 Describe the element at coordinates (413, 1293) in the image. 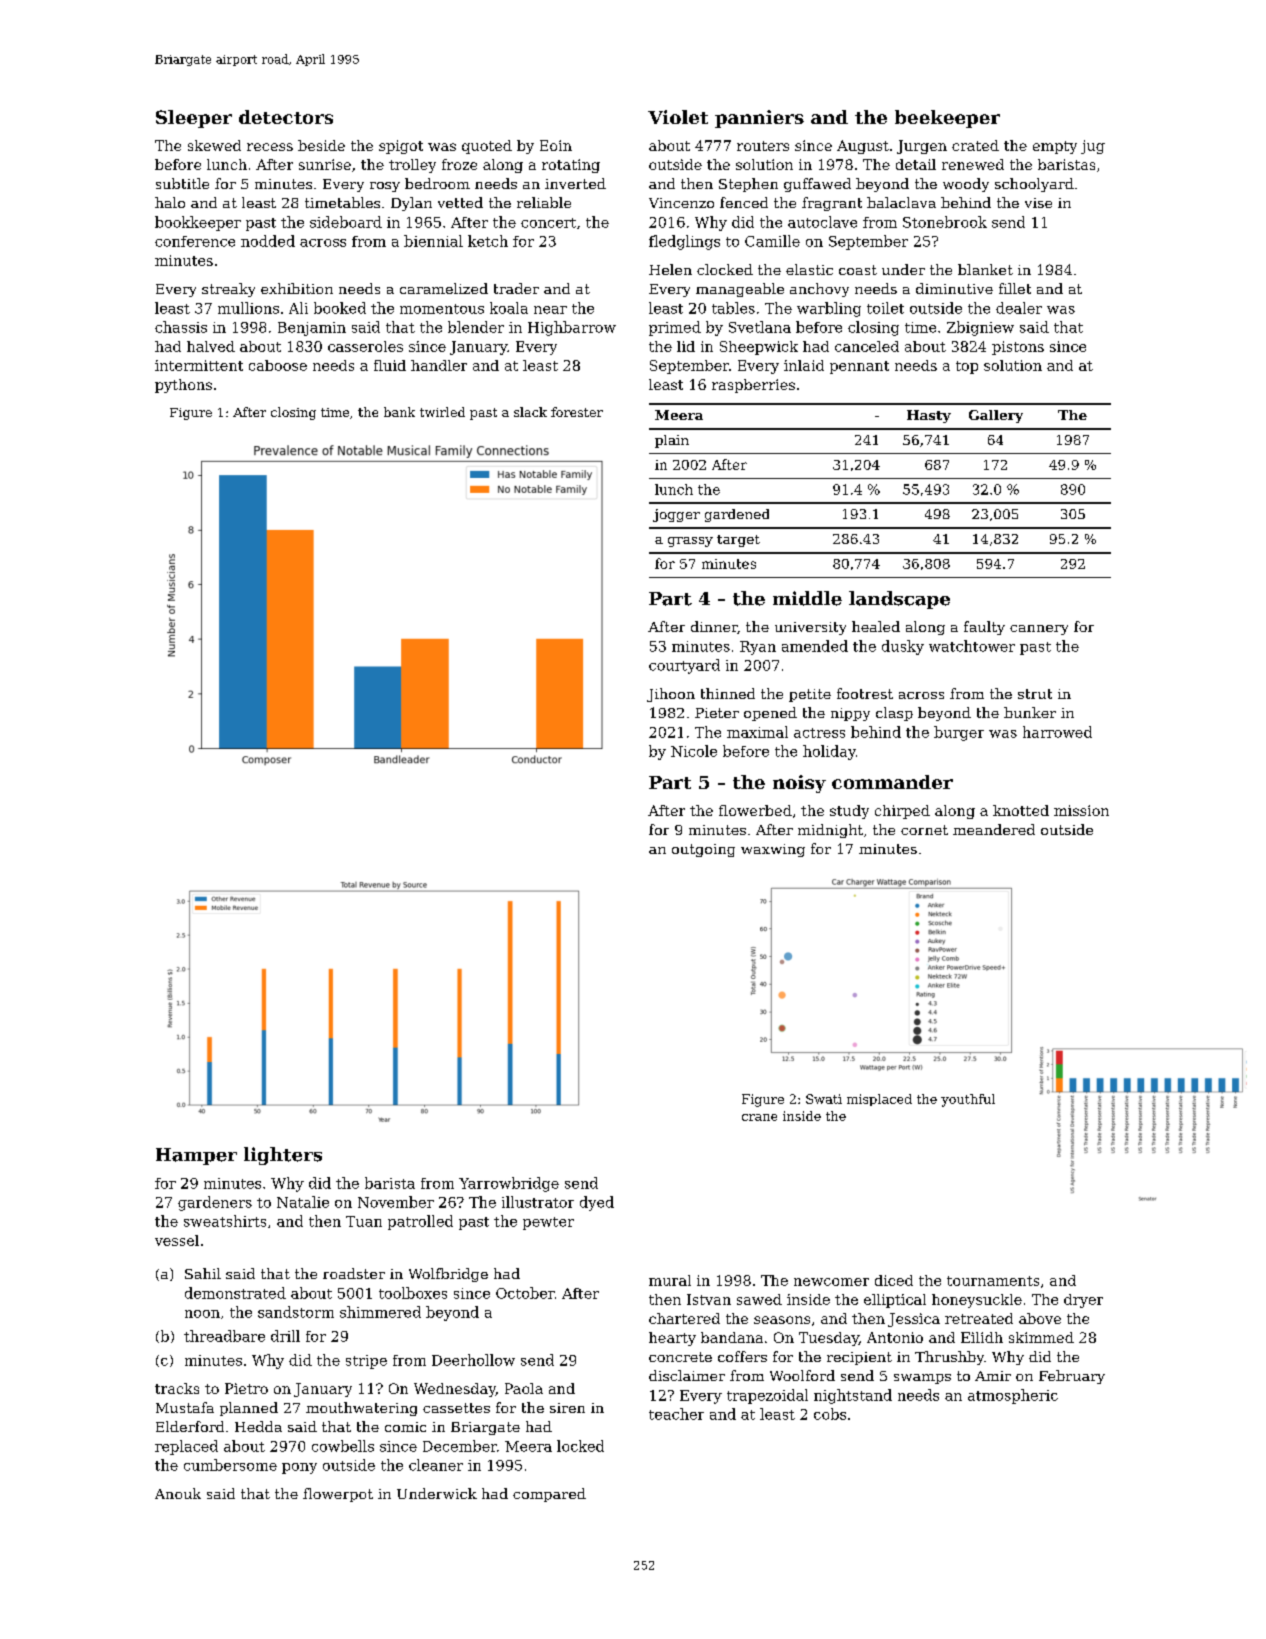

I see `toolboxes` at that location.
